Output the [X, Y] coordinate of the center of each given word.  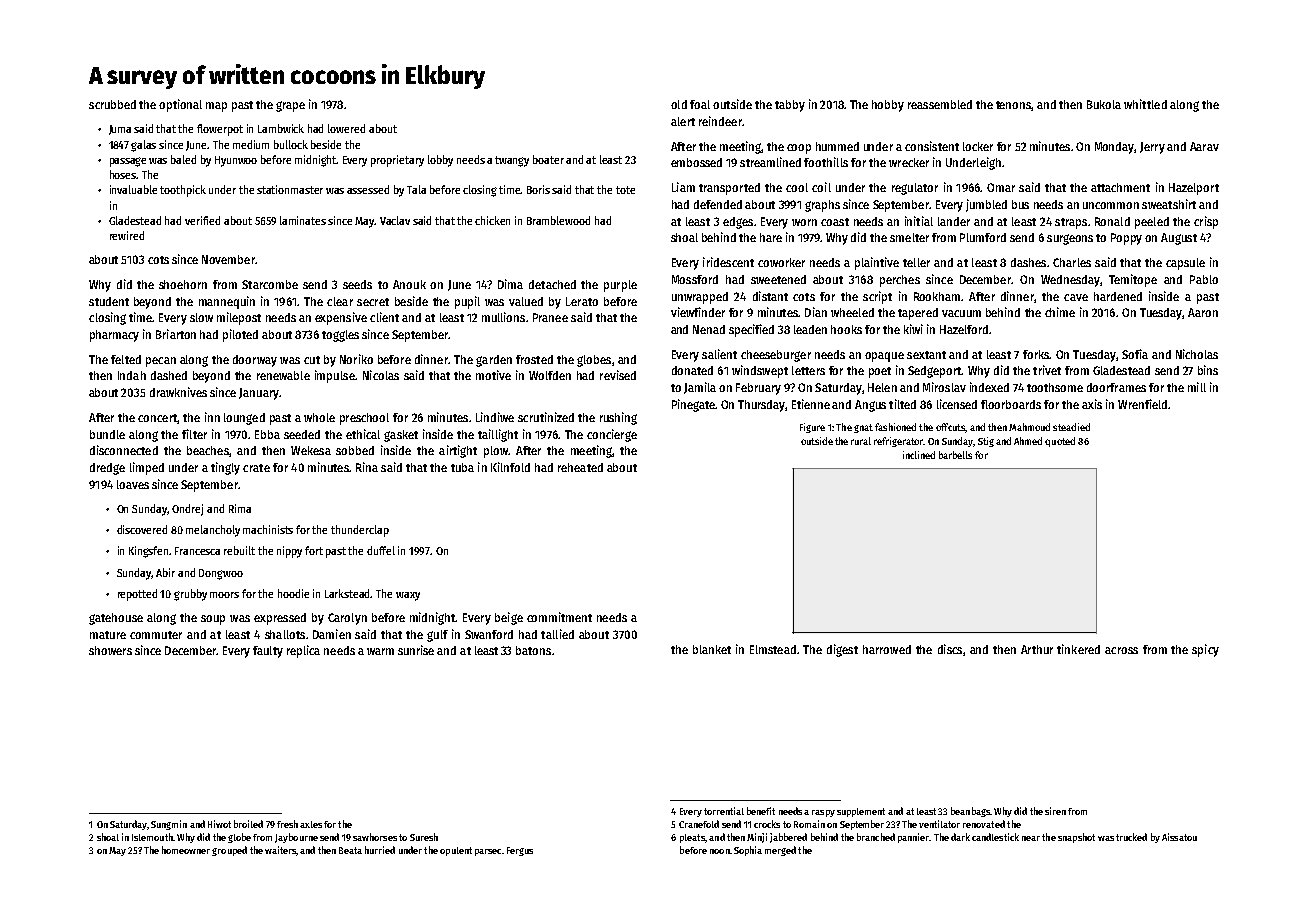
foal [700, 104]
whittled [1145, 104]
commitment [559, 617]
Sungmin [169, 825]
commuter [156, 635]
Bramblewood [558, 220]
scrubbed [112, 104]
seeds [357, 284]
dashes [1028, 262]
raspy [823, 813]
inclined [919, 455]
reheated [580, 467]
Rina [367, 467]
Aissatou [1179, 837]
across [1121, 650]
